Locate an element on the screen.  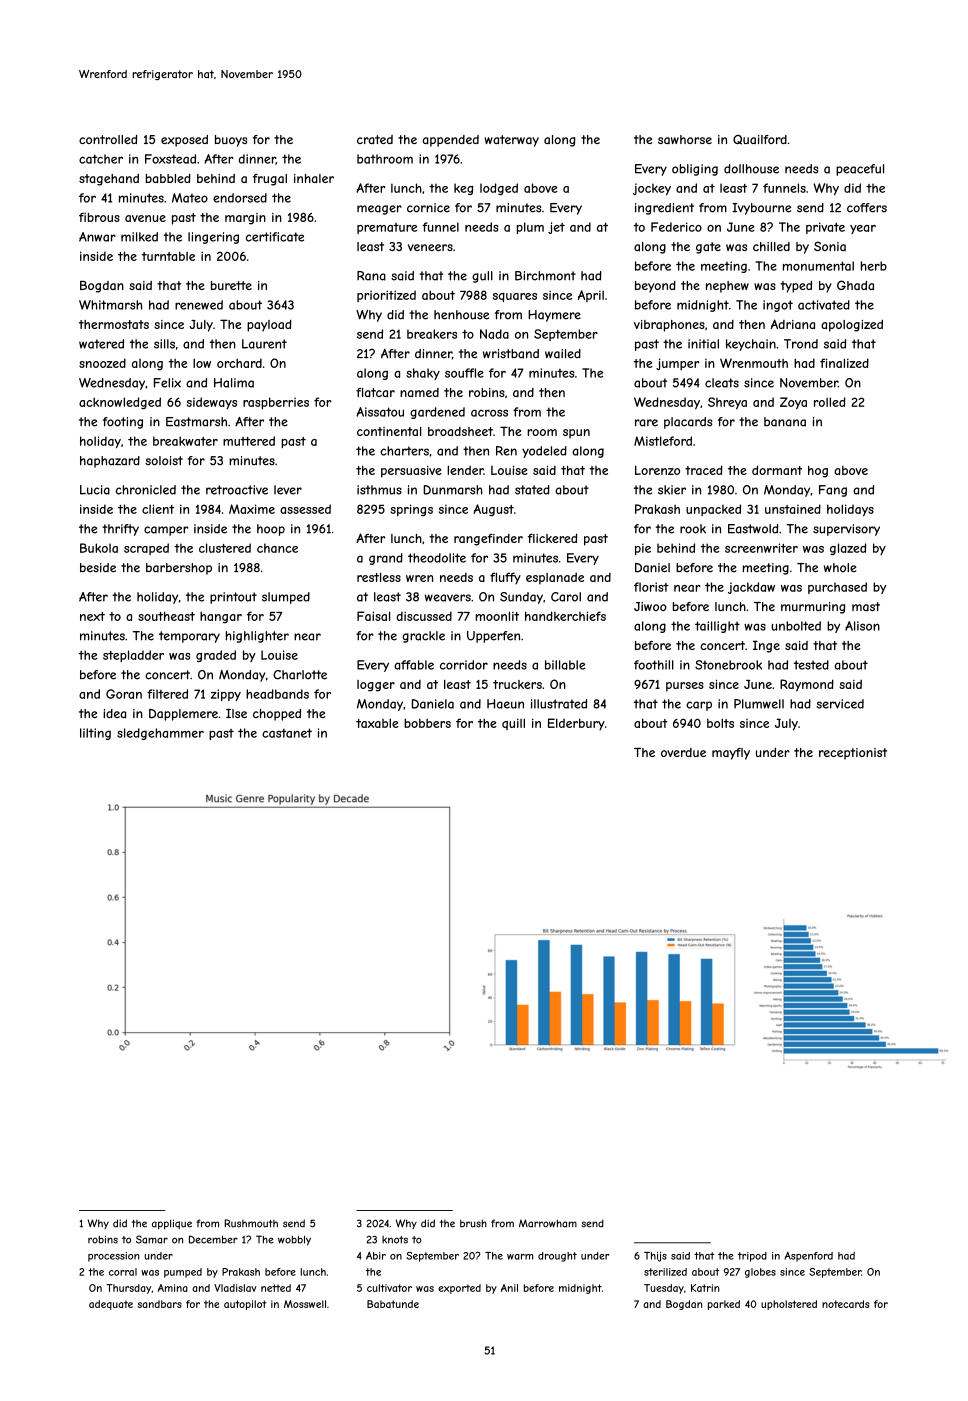
zippy is located at coordinates (226, 695).
